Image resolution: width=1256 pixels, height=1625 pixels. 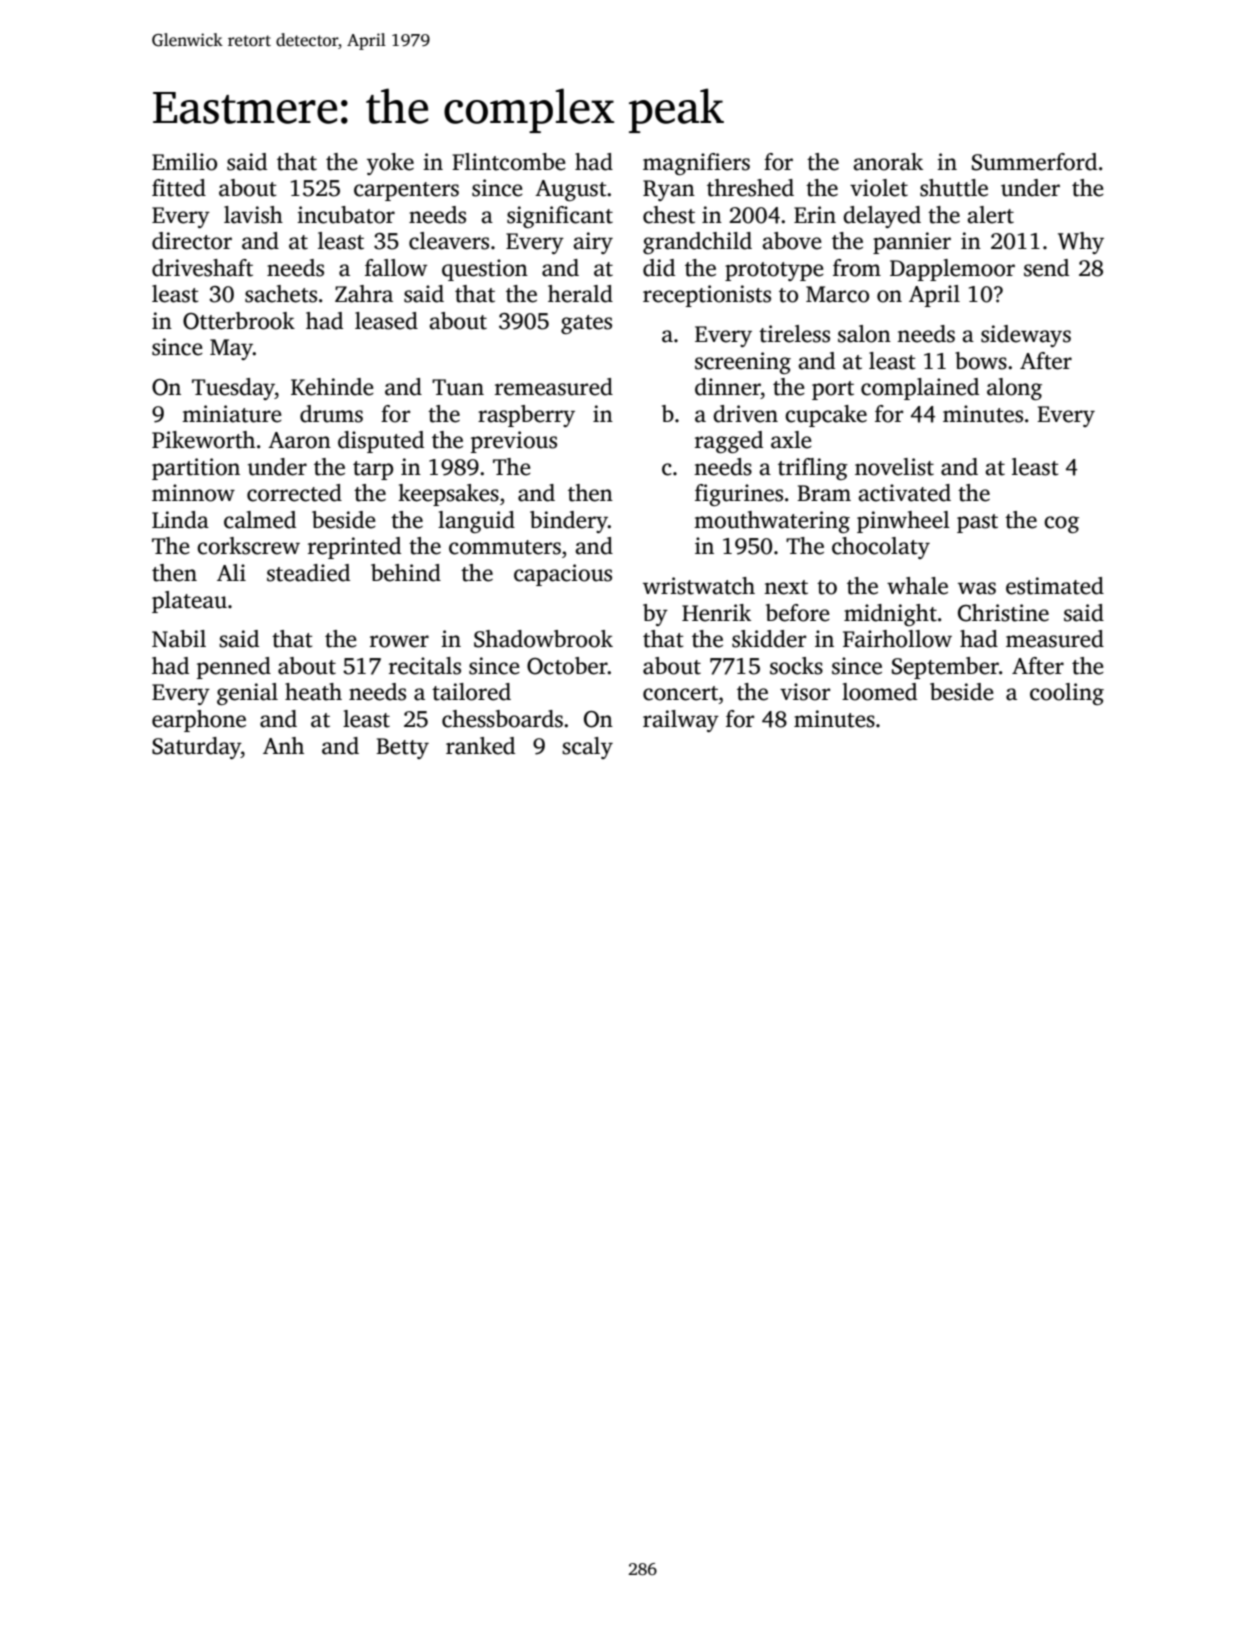 What do you see at coordinates (281, 294) in the image?
I see `sachets` at bounding box center [281, 294].
